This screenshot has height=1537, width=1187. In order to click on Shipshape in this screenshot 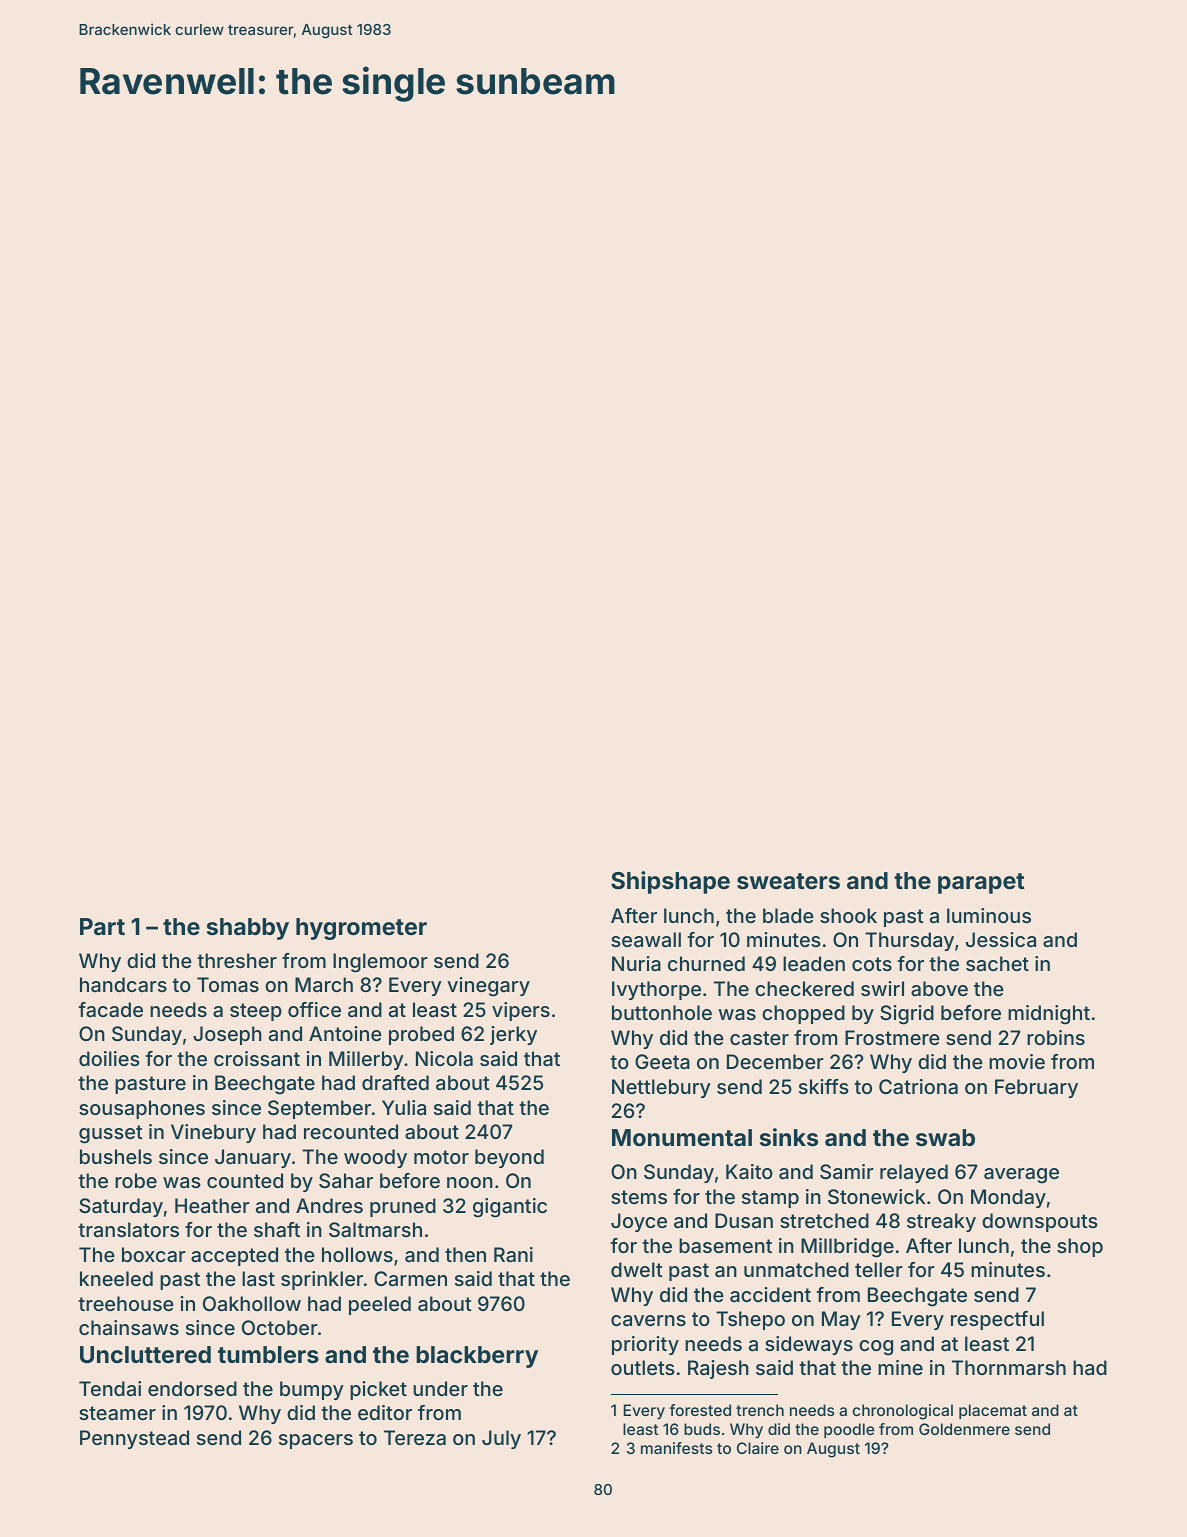, I will do `click(670, 882)`.
